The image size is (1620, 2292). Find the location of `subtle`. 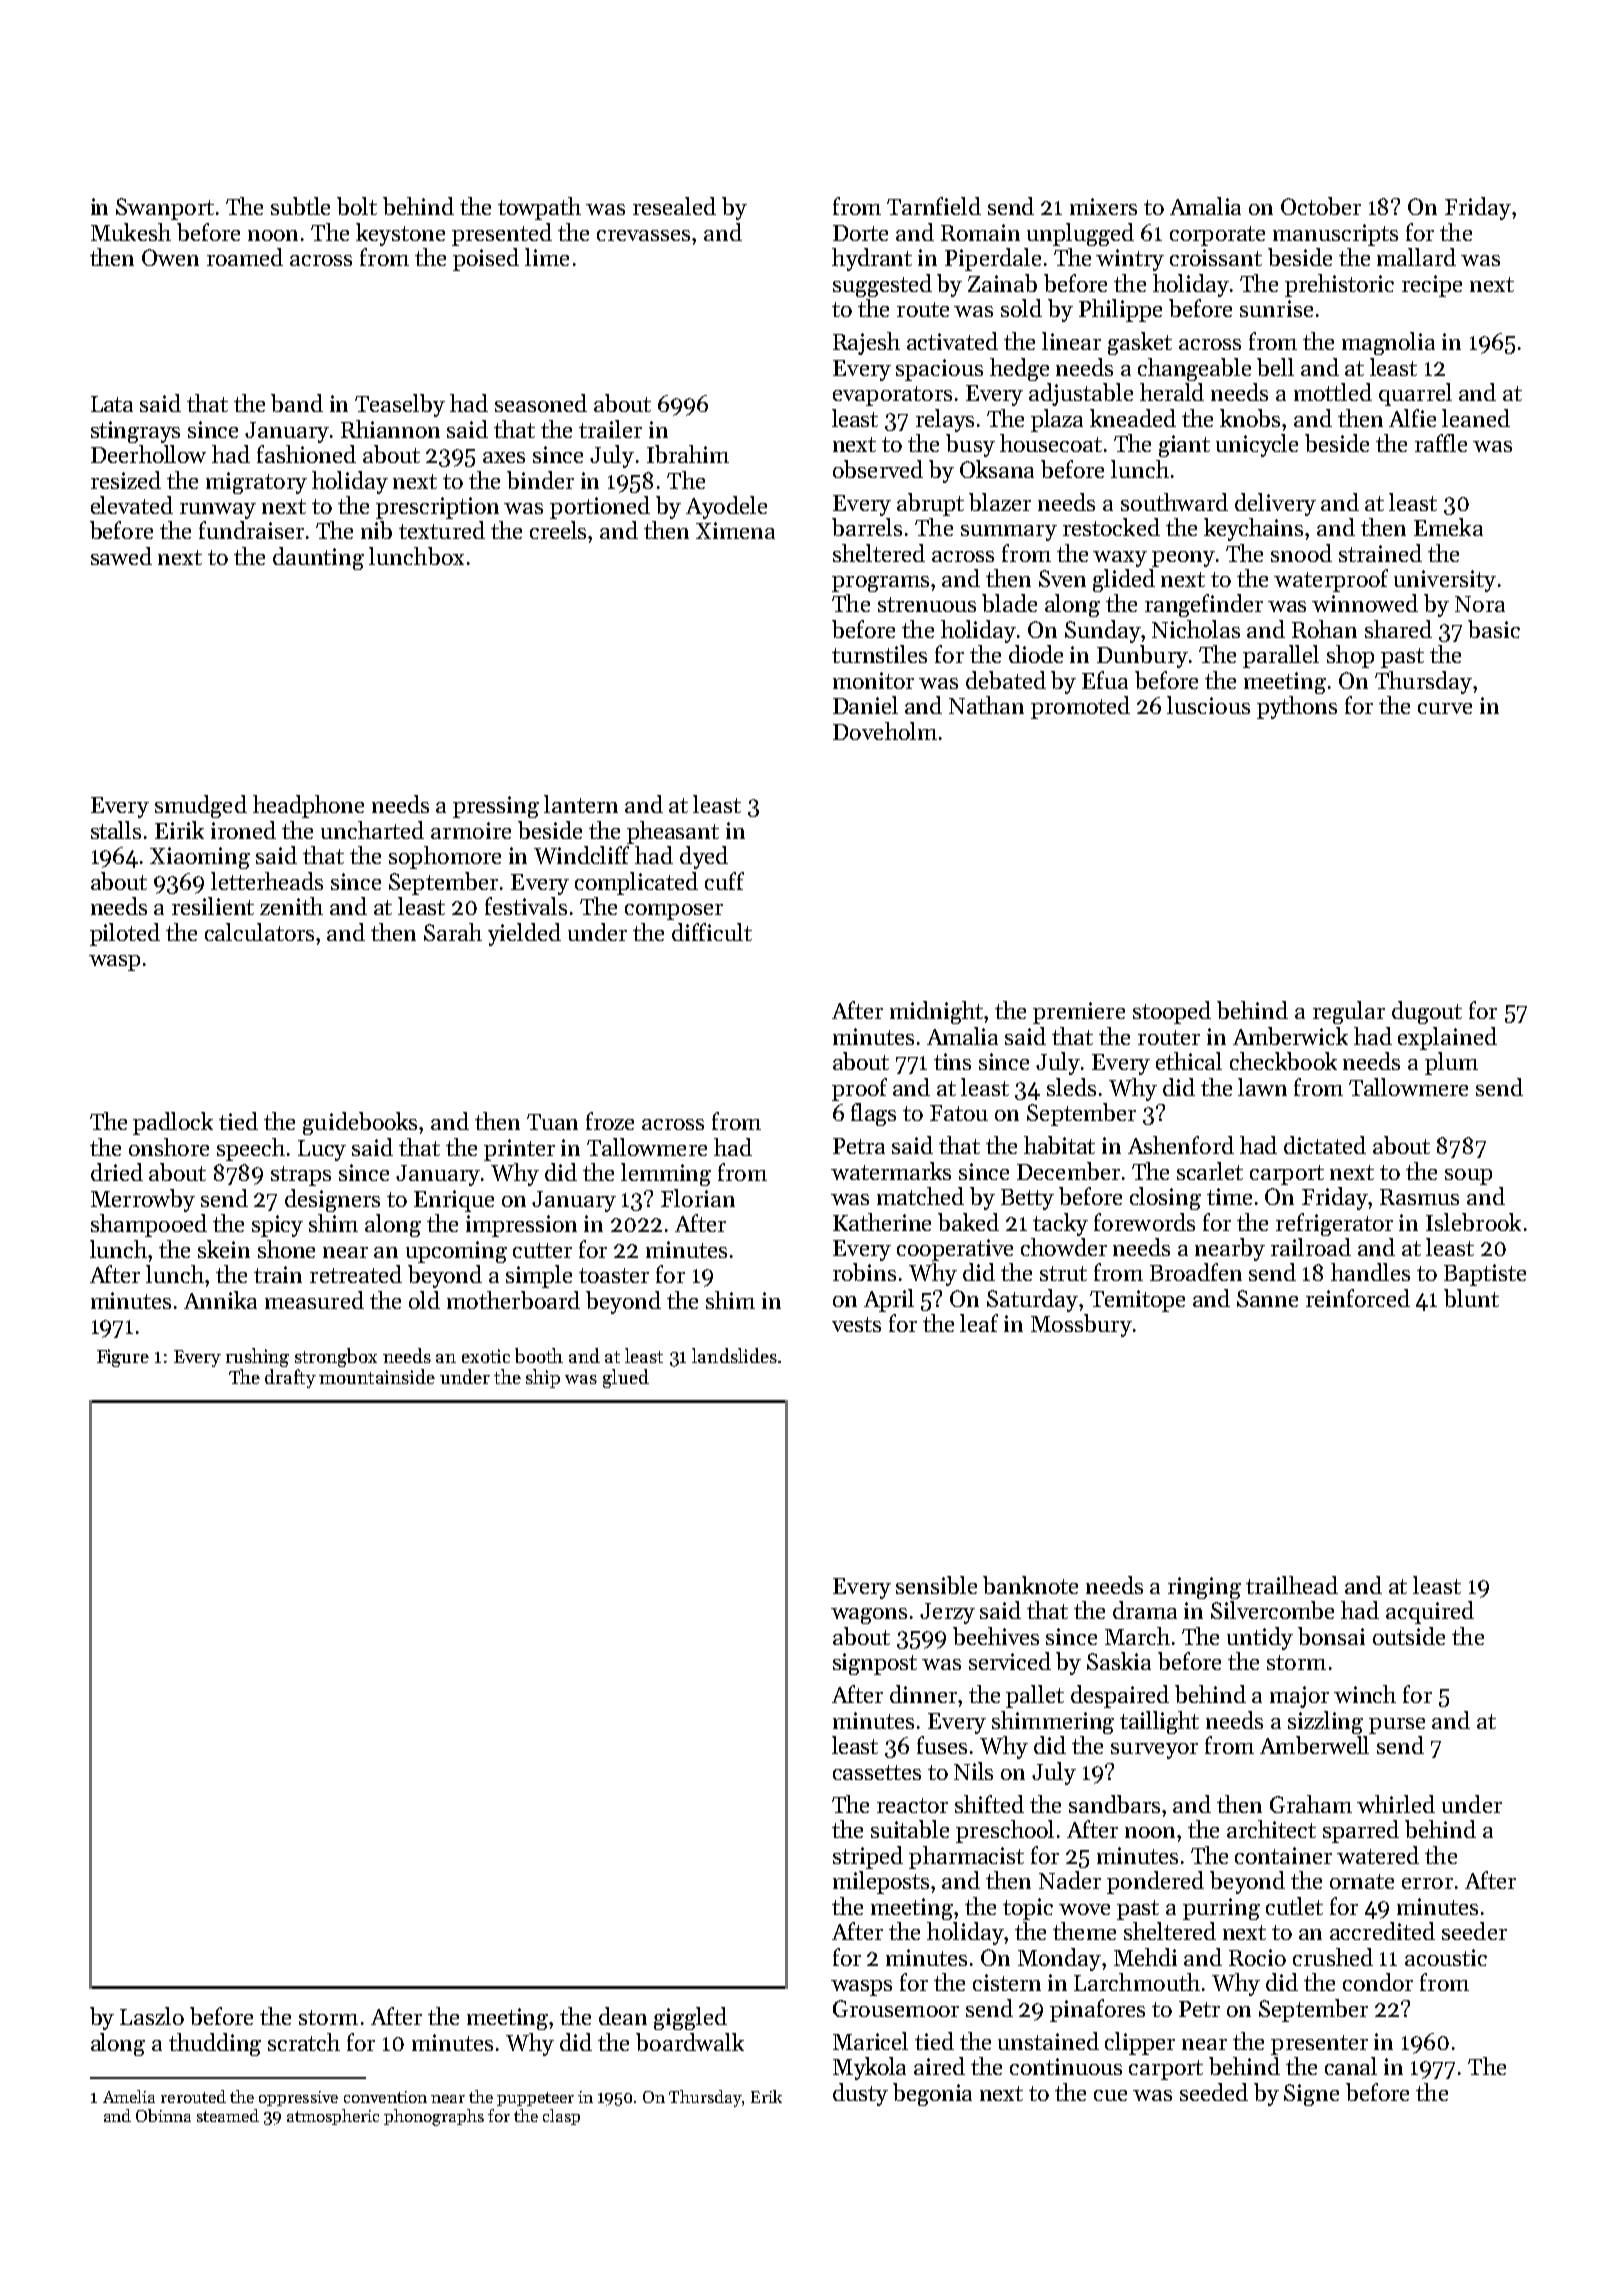

subtle is located at coordinates (300, 206).
